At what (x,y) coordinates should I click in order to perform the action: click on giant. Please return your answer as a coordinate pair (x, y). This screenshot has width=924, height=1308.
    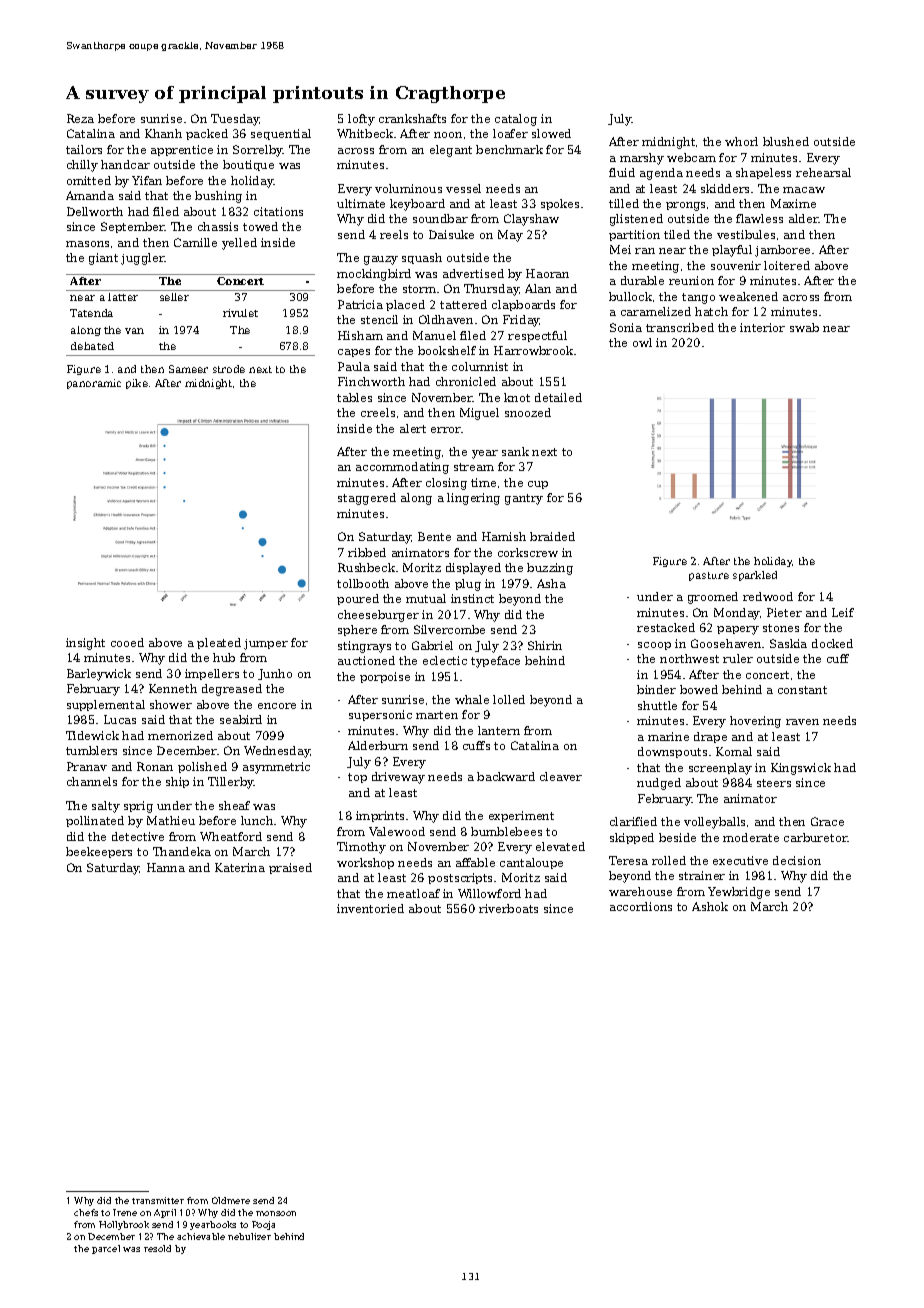
    Looking at the image, I should click on (103, 259).
